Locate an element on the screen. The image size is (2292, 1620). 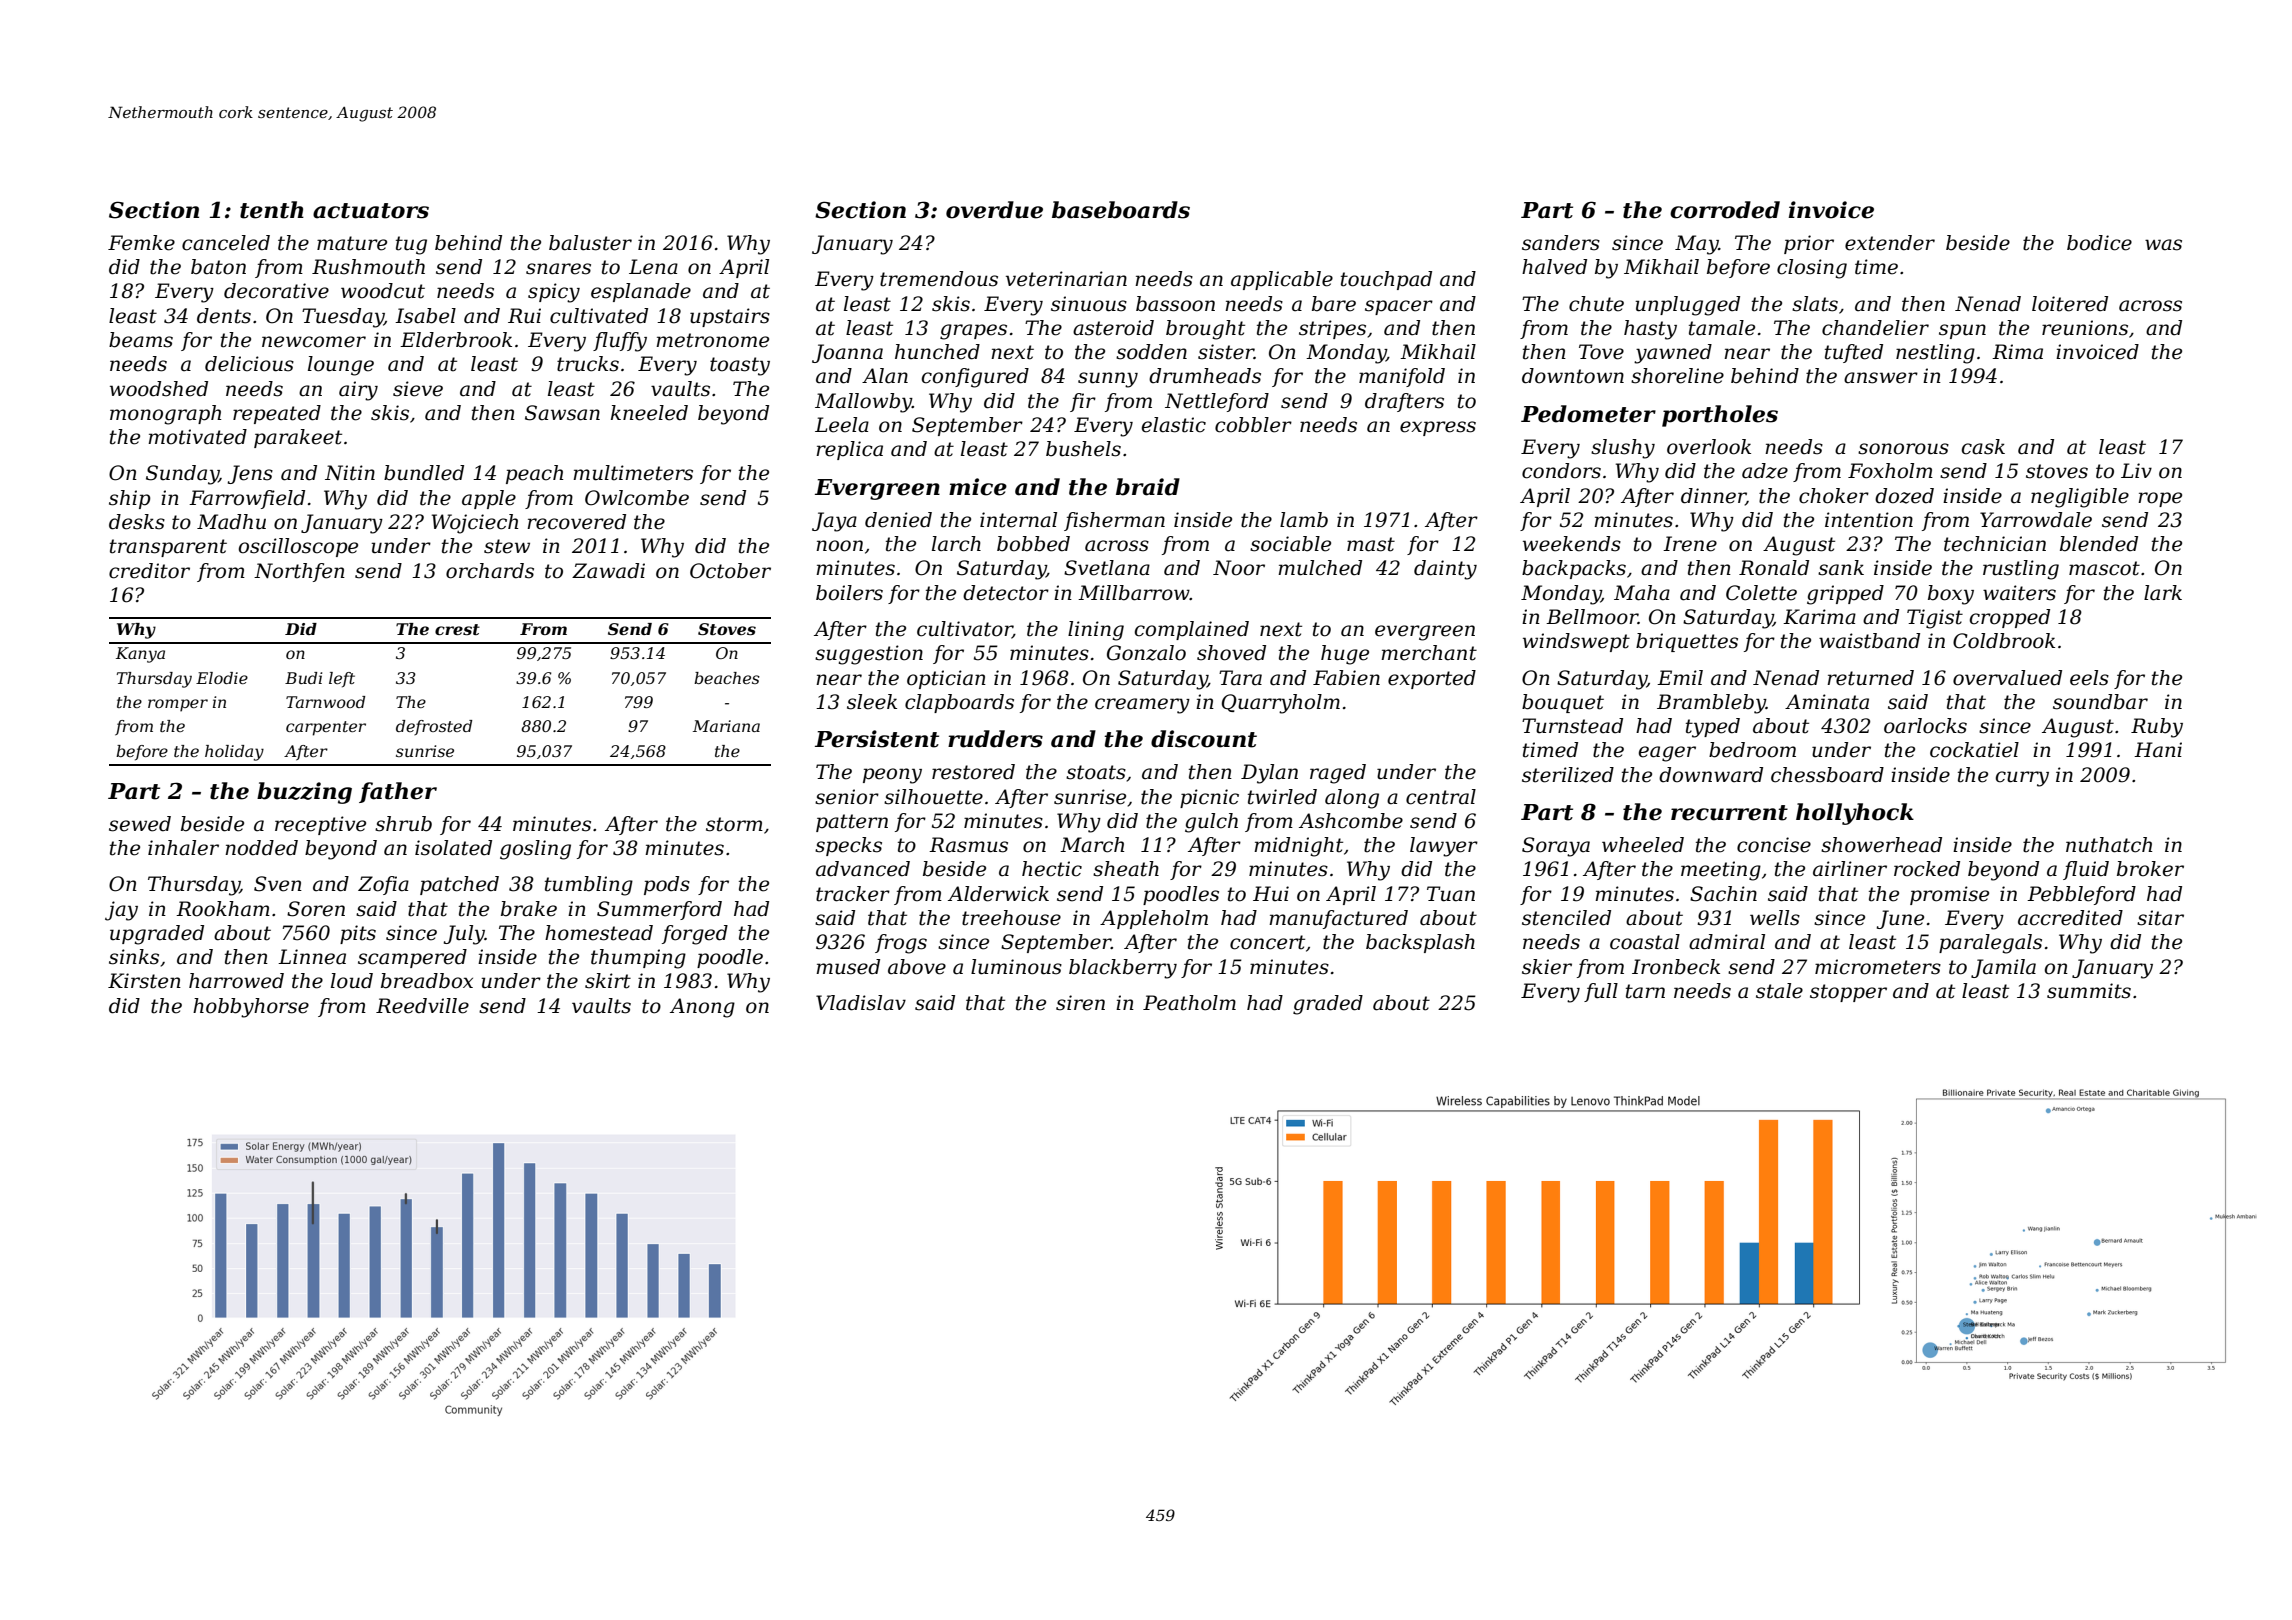
Mariana is located at coordinates (726, 726).
